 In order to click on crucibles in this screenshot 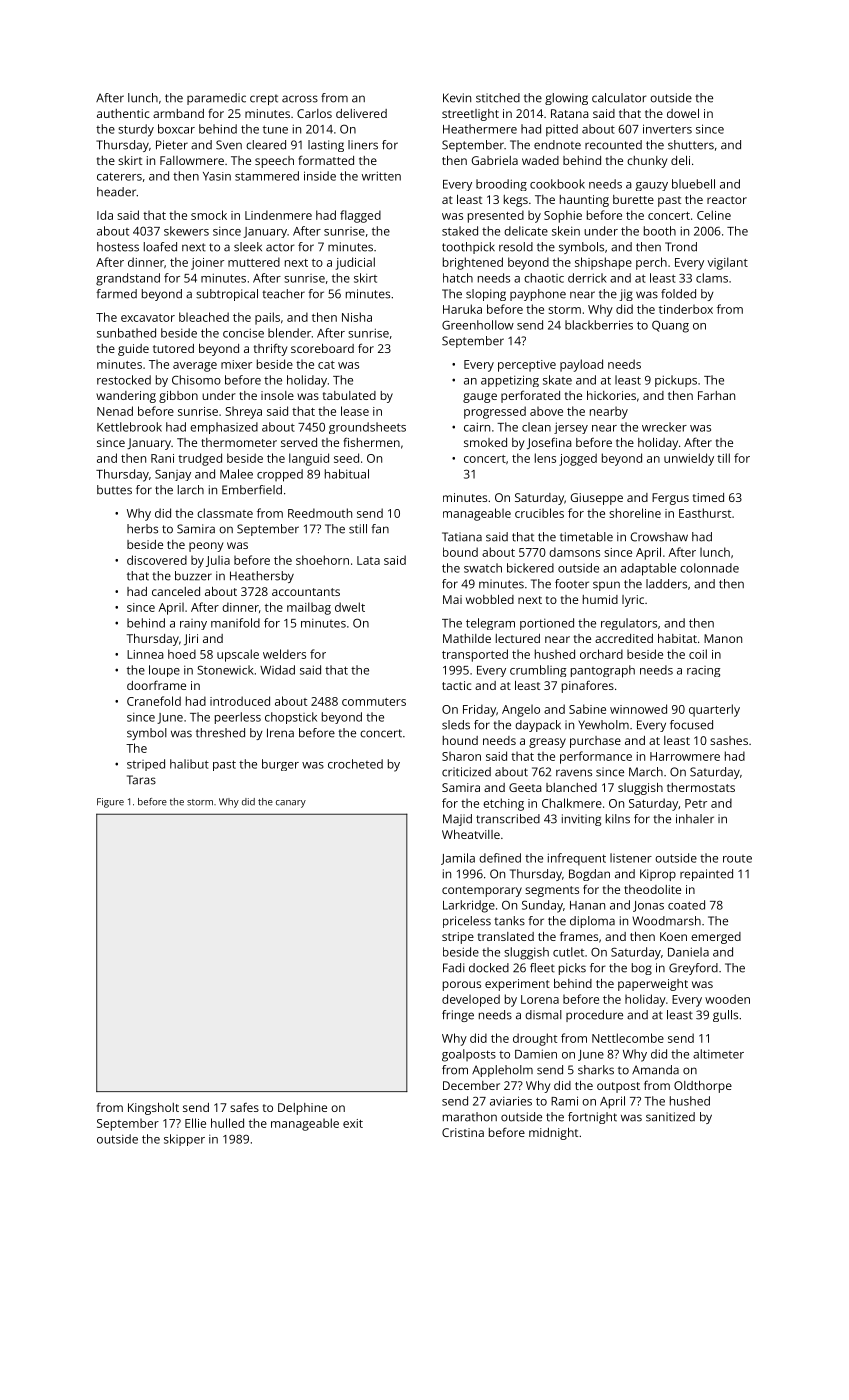, I will do `click(539, 513)`.
